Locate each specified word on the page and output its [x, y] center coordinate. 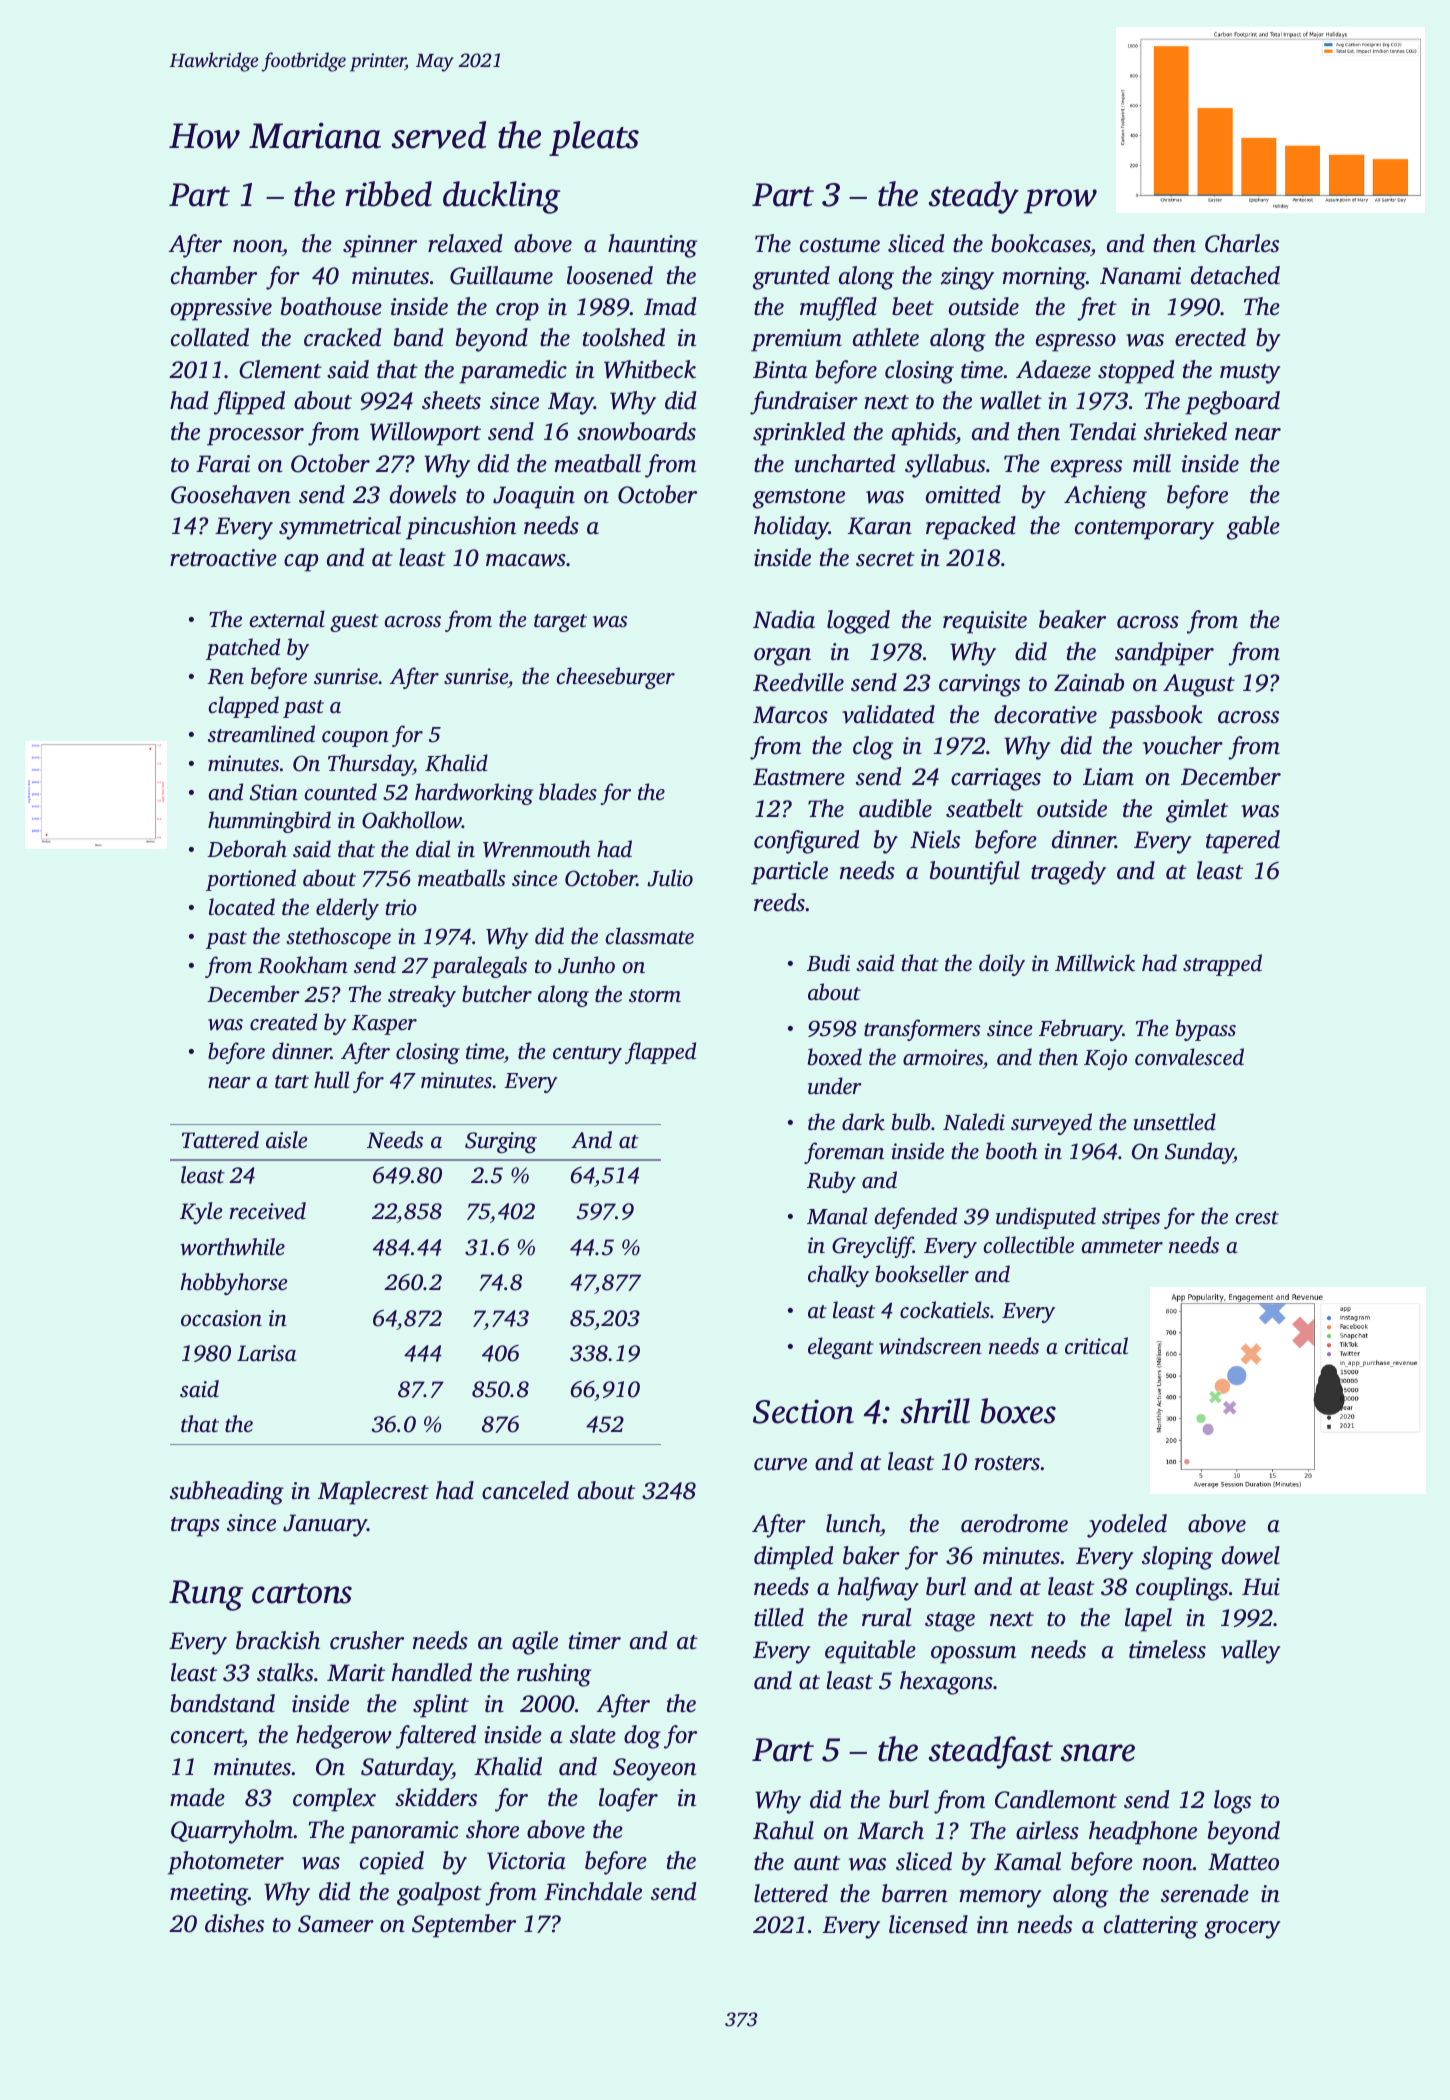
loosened [610, 275]
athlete [886, 337]
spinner [380, 246]
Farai [223, 464]
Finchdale [593, 1891]
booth [1011, 1151]
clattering [1151, 1927]
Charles [1242, 243]
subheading [227, 1493]
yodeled [1127, 1526]
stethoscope [338, 938]
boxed [835, 1056]
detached [1235, 275]
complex [334, 1800]
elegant [841, 1348]
